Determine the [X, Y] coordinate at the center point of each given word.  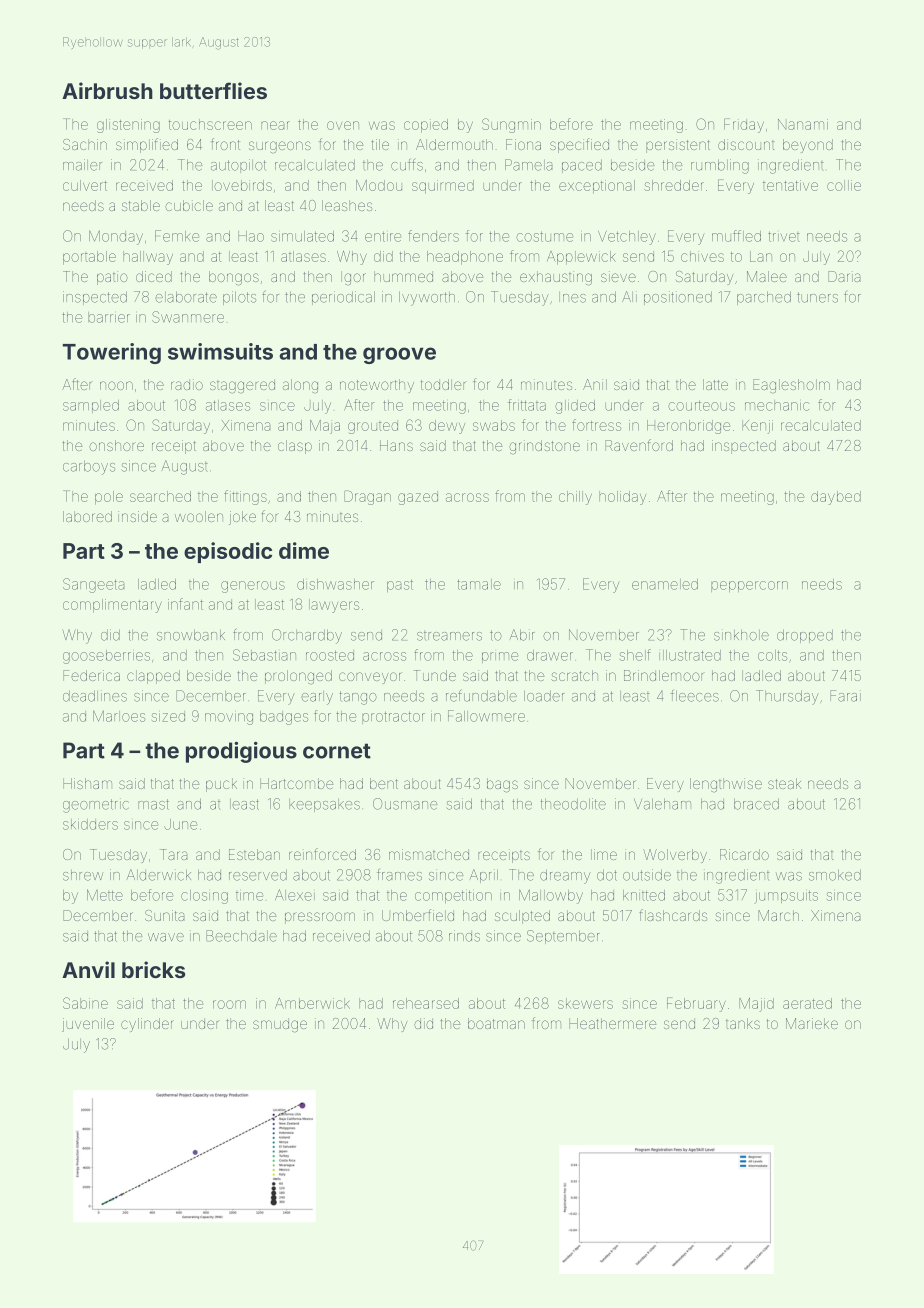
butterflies [213, 90]
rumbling [720, 166]
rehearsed [426, 1003]
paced [582, 166]
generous [253, 587]
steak [784, 783]
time [249, 896]
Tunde [434, 675]
